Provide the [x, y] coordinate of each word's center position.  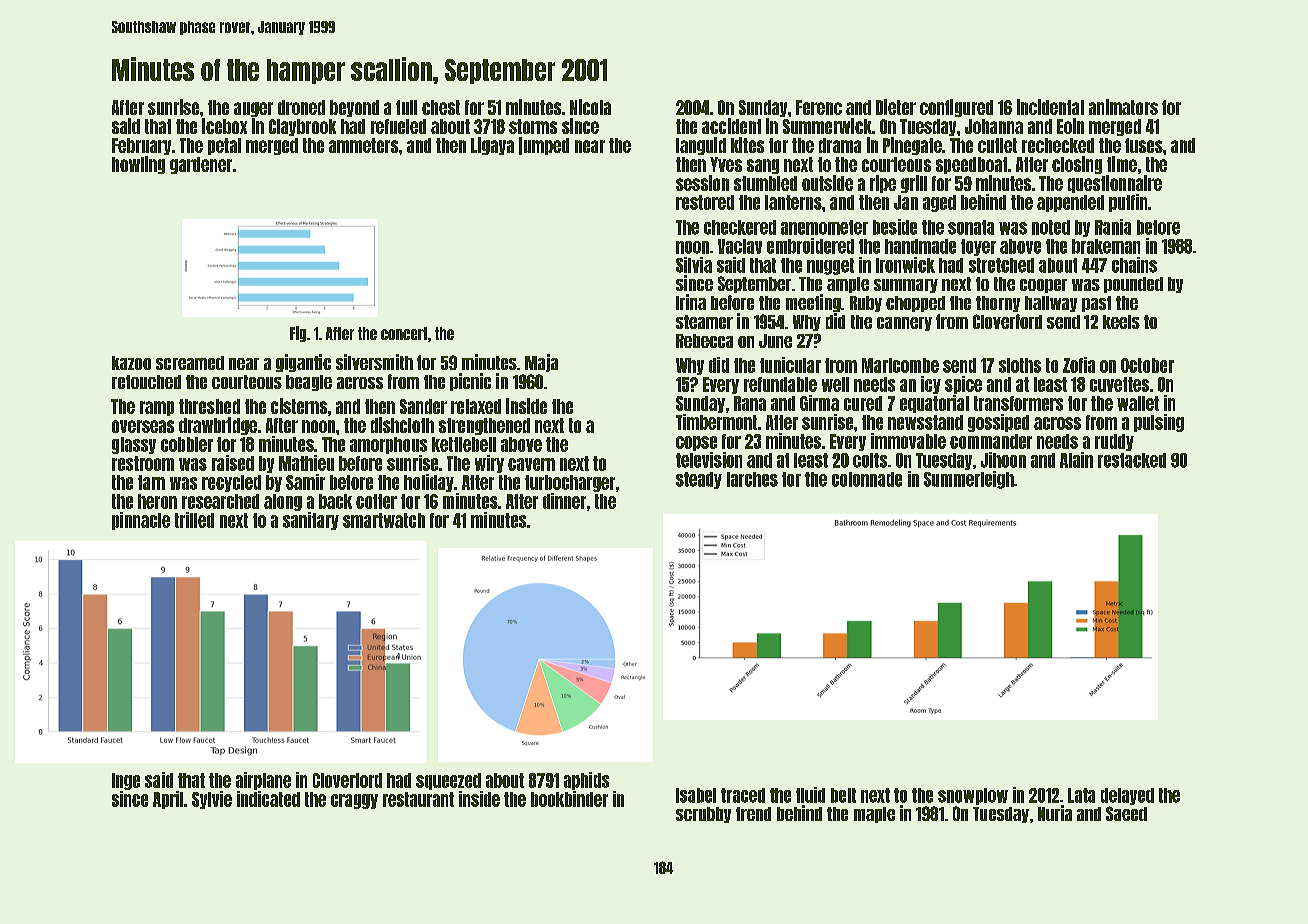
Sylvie [212, 800]
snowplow [973, 796]
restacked [1132, 460]
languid [701, 146]
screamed [190, 363]
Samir [305, 482]
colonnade [867, 479]
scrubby [703, 815]
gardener [201, 165]
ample [848, 285]
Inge [126, 781]
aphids [586, 781]
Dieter [896, 107]
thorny [998, 304]
